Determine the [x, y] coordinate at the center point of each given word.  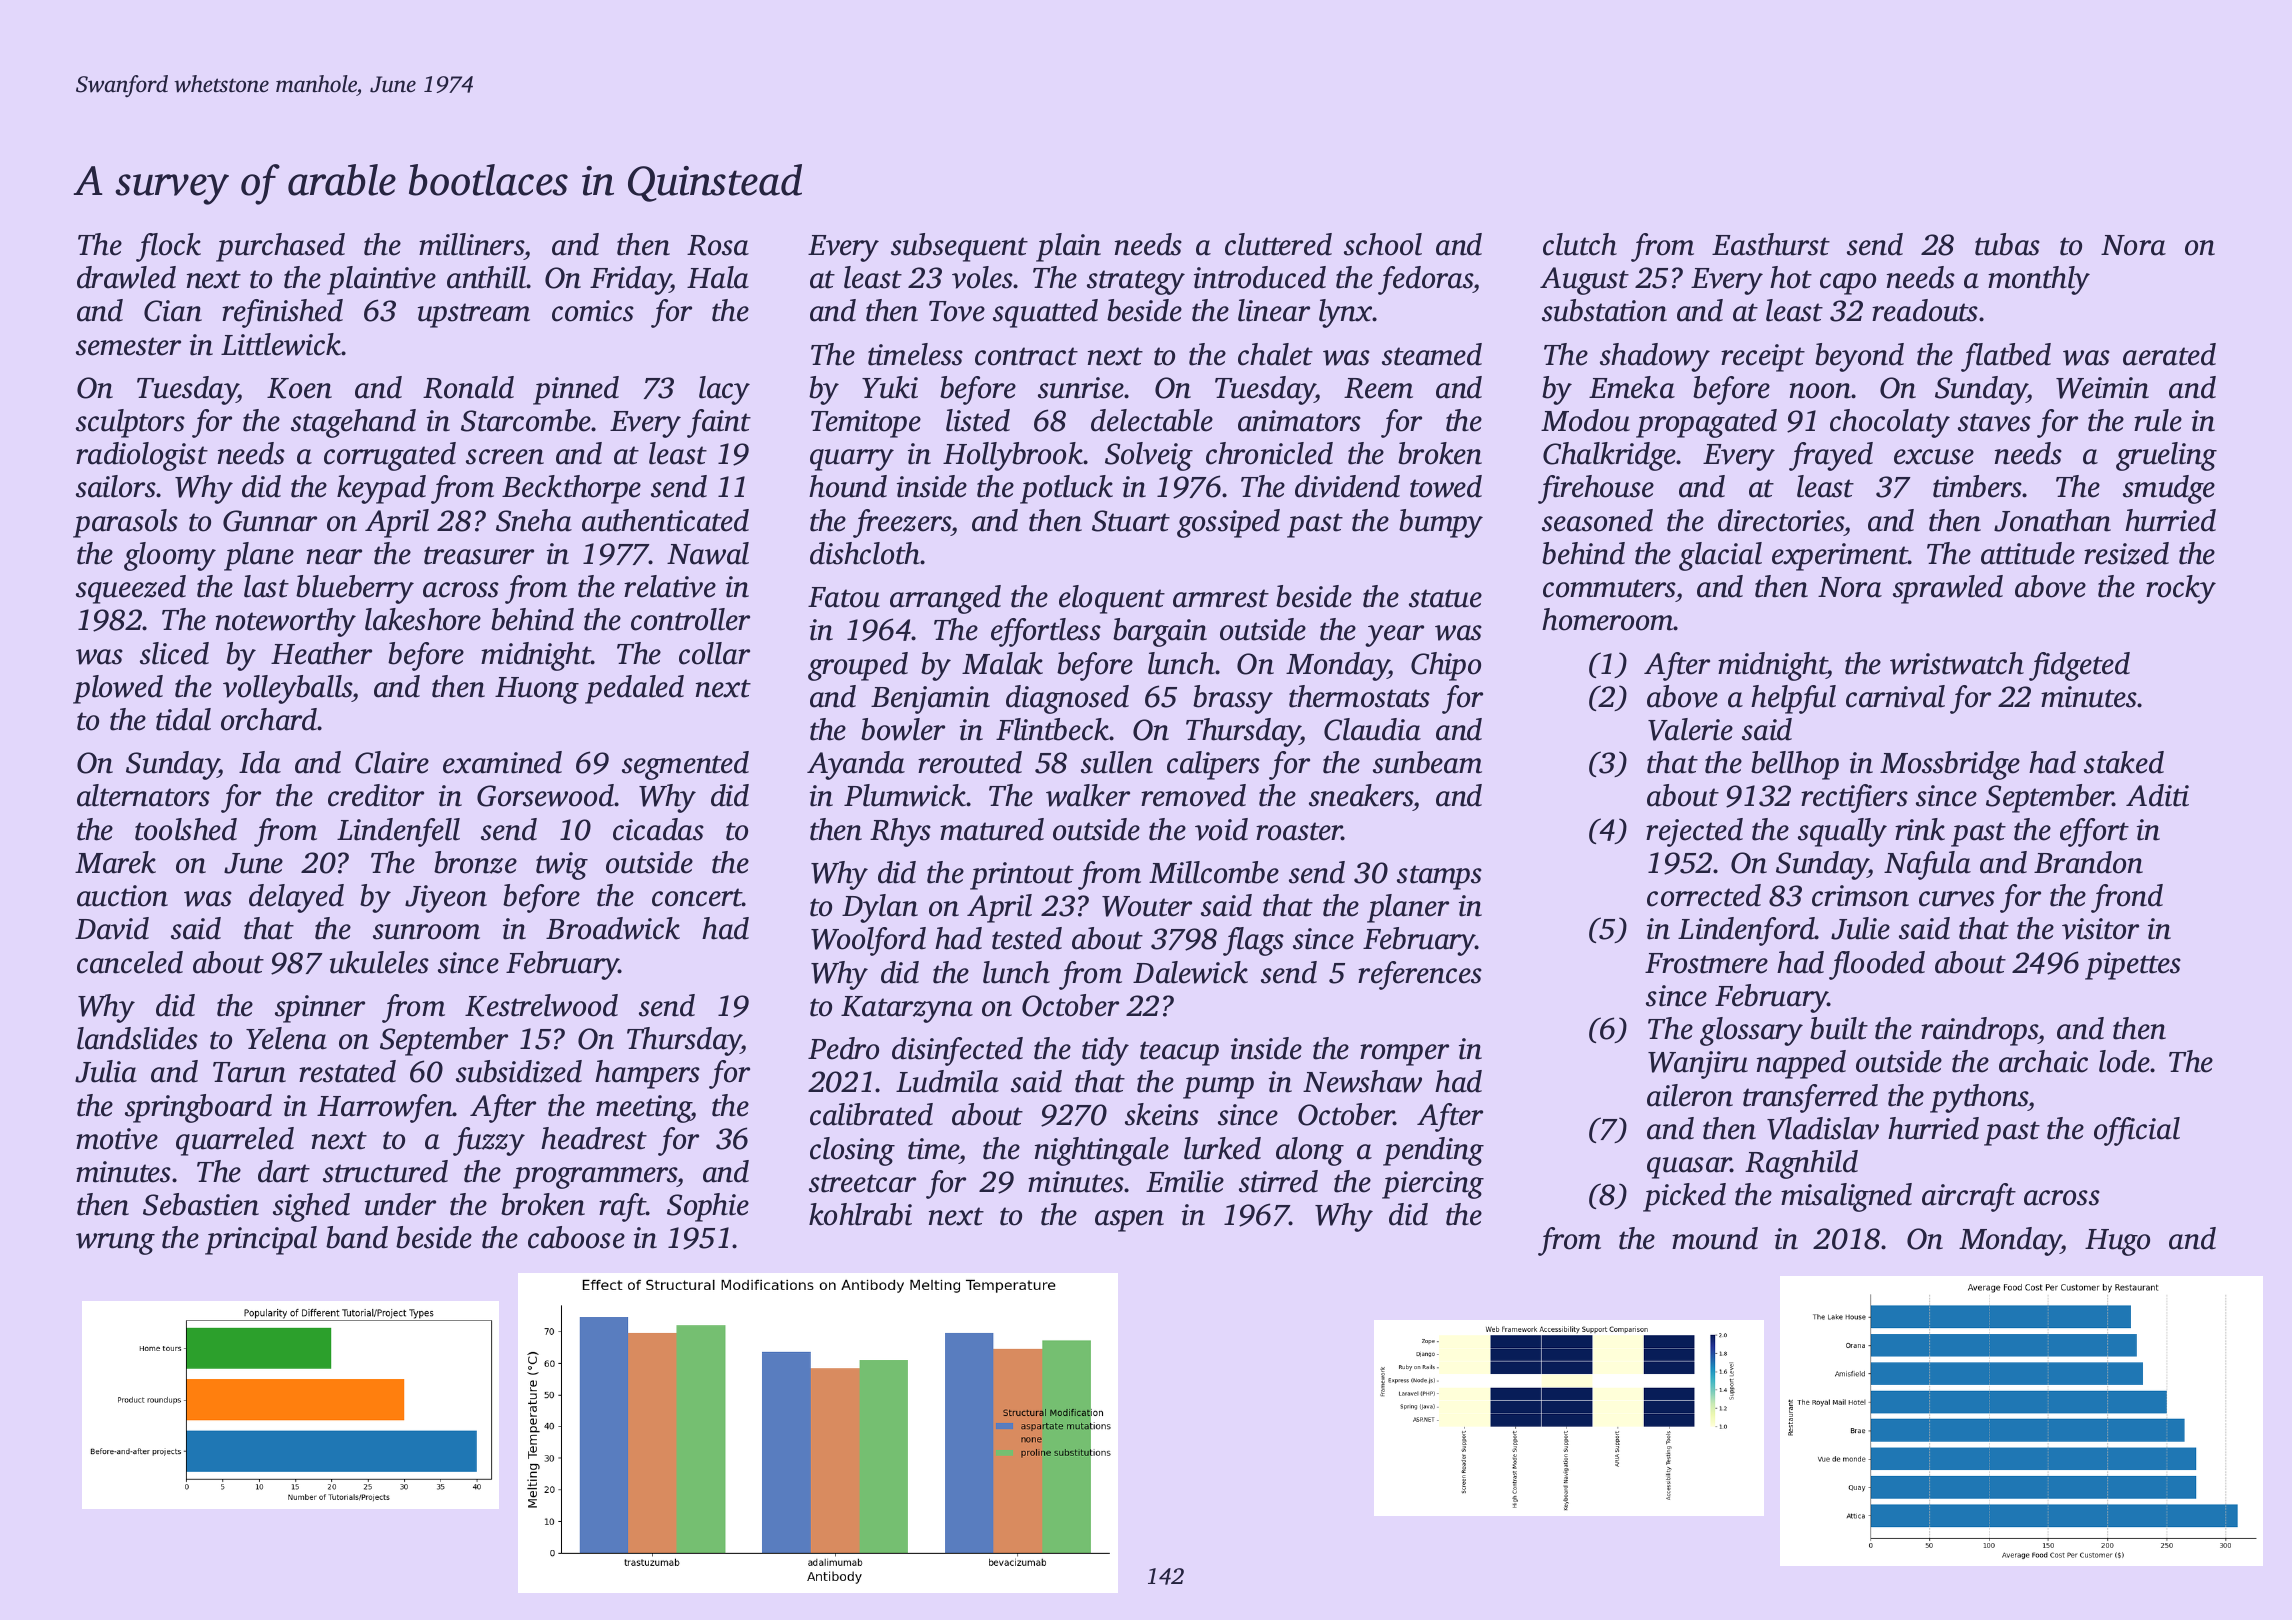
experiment [1840, 557]
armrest [1221, 598]
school [1383, 244]
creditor [376, 795]
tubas [2007, 244]
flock [168, 247]
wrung [115, 1244]
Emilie [1185, 1181]
